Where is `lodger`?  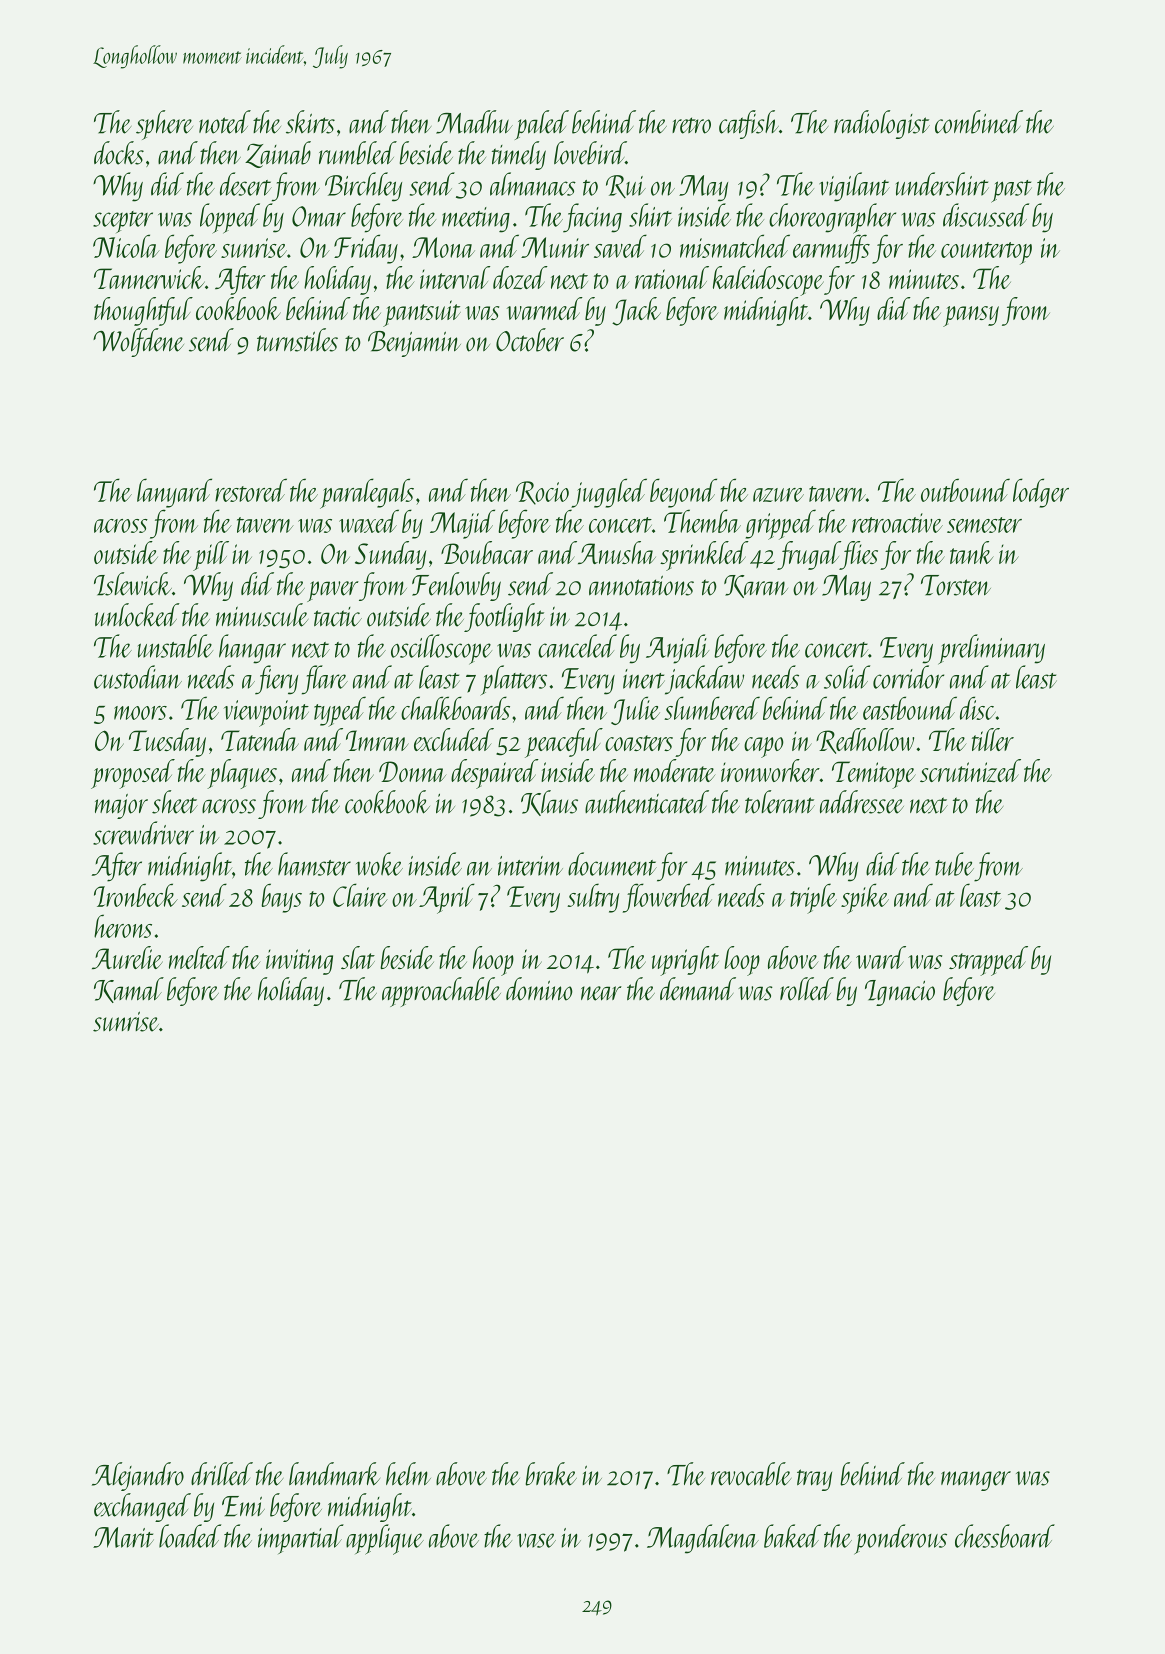 lodger is located at coordinates (1041, 493).
